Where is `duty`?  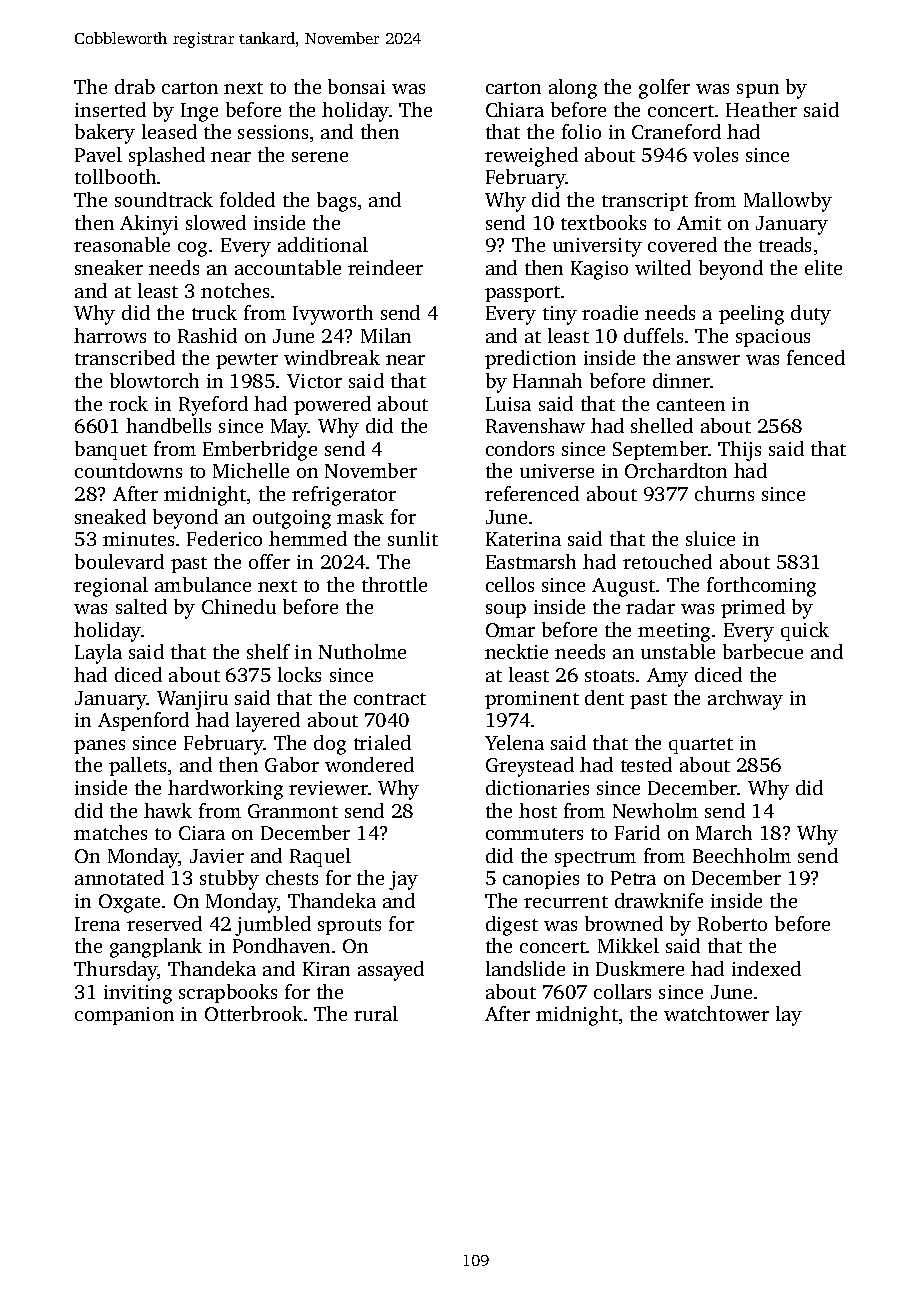
duty is located at coordinates (811, 315).
